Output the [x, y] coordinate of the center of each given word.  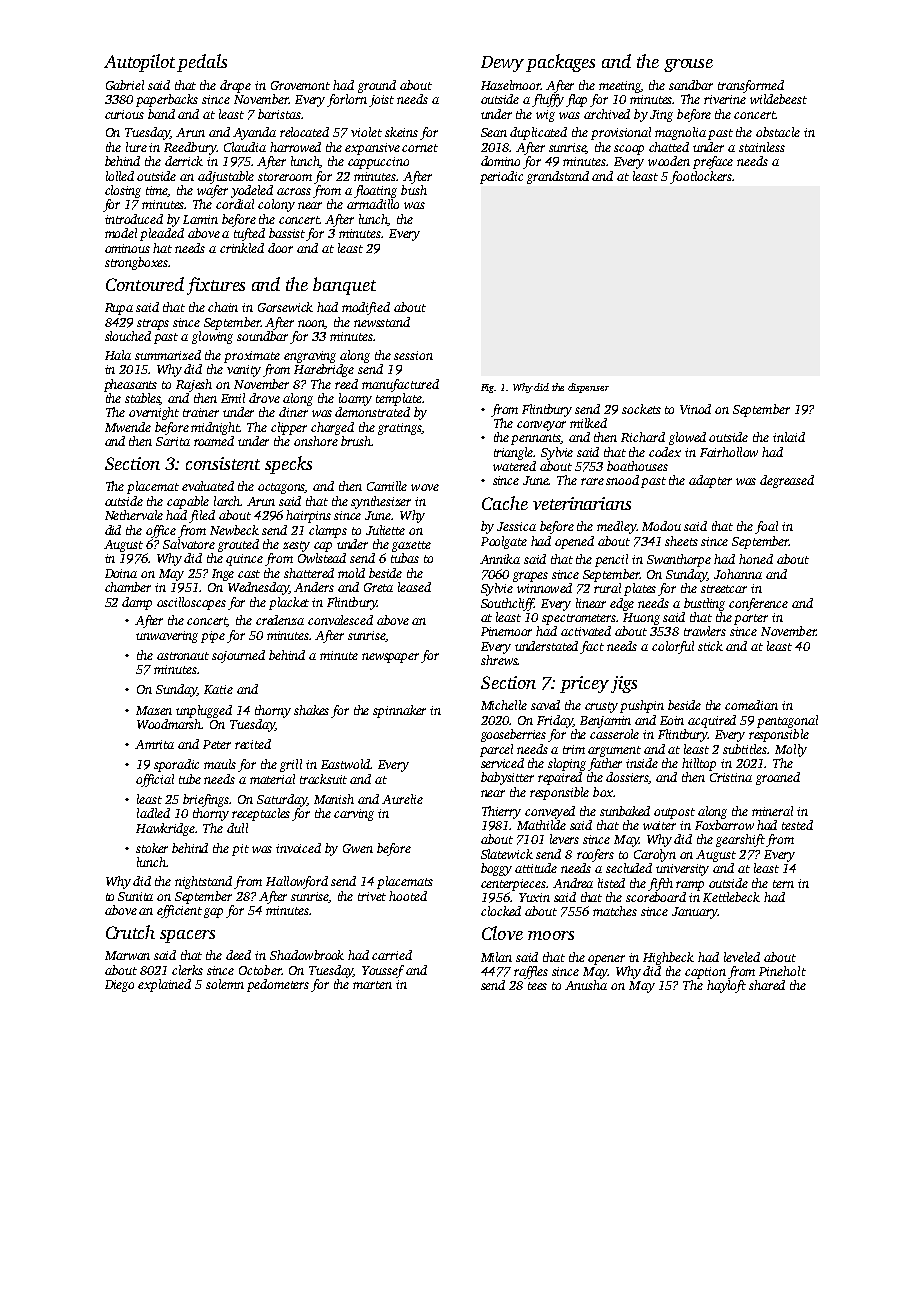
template [399, 399]
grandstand [558, 177]
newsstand [382, 322]
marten [372, 985]
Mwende [128, 427]
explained [164, 985]
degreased [787, 481]
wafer [212, 191]
